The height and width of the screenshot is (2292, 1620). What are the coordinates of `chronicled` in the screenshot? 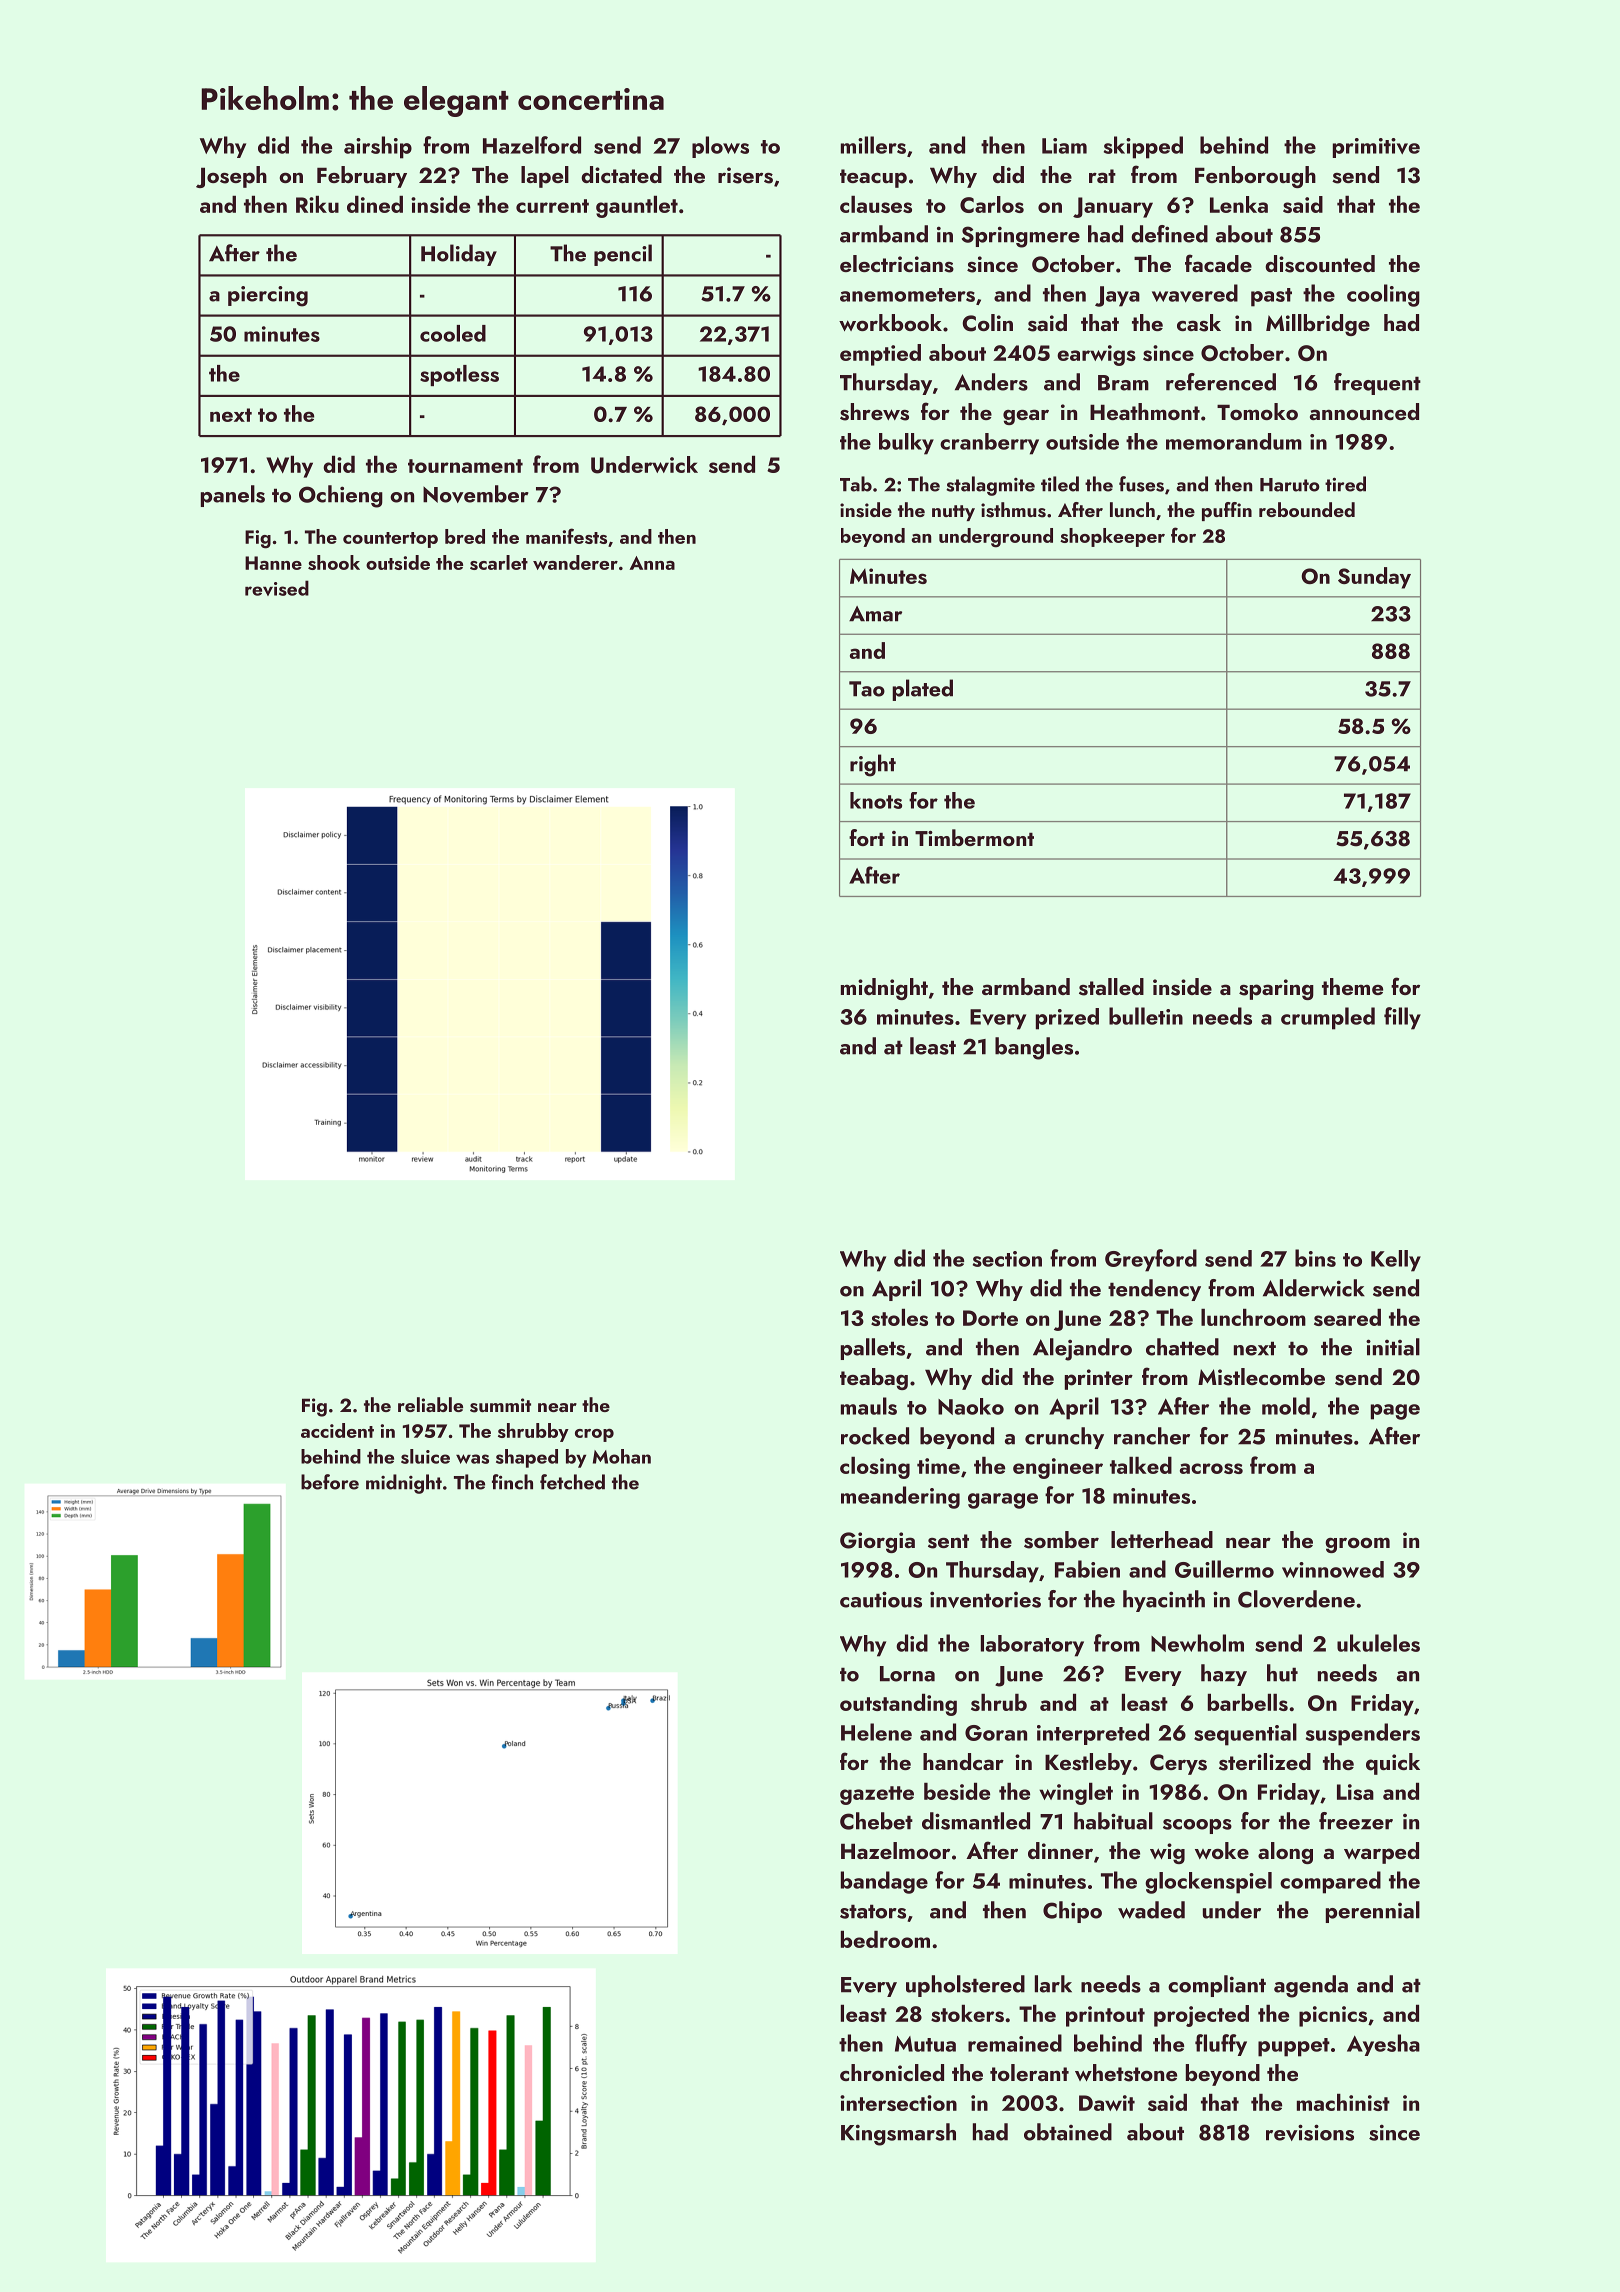 It's located at (892, 2072).
